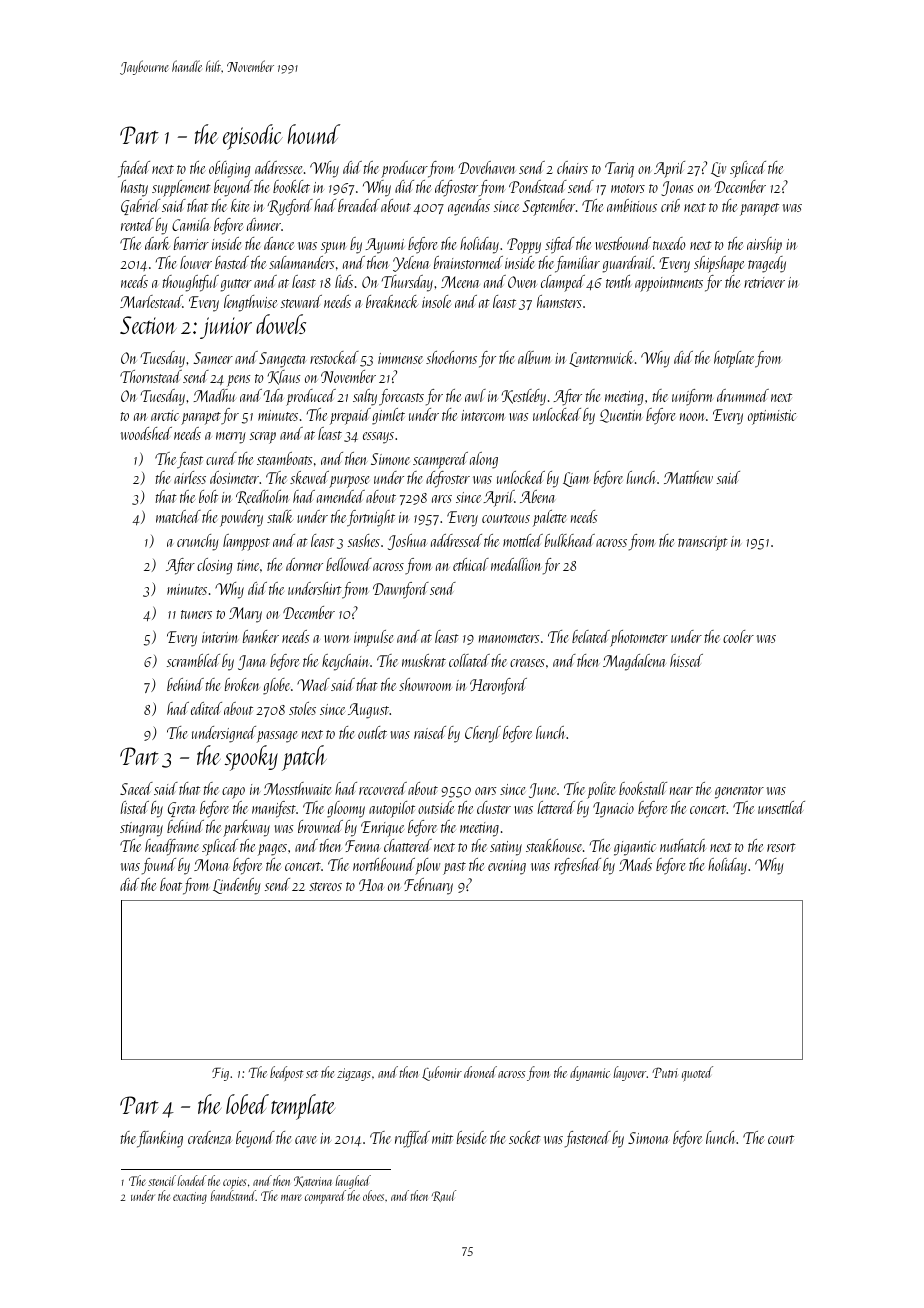 The image size is (924, 1308). Describe the element at coordinates (369, 711) in the image. I see `August` at that location.
